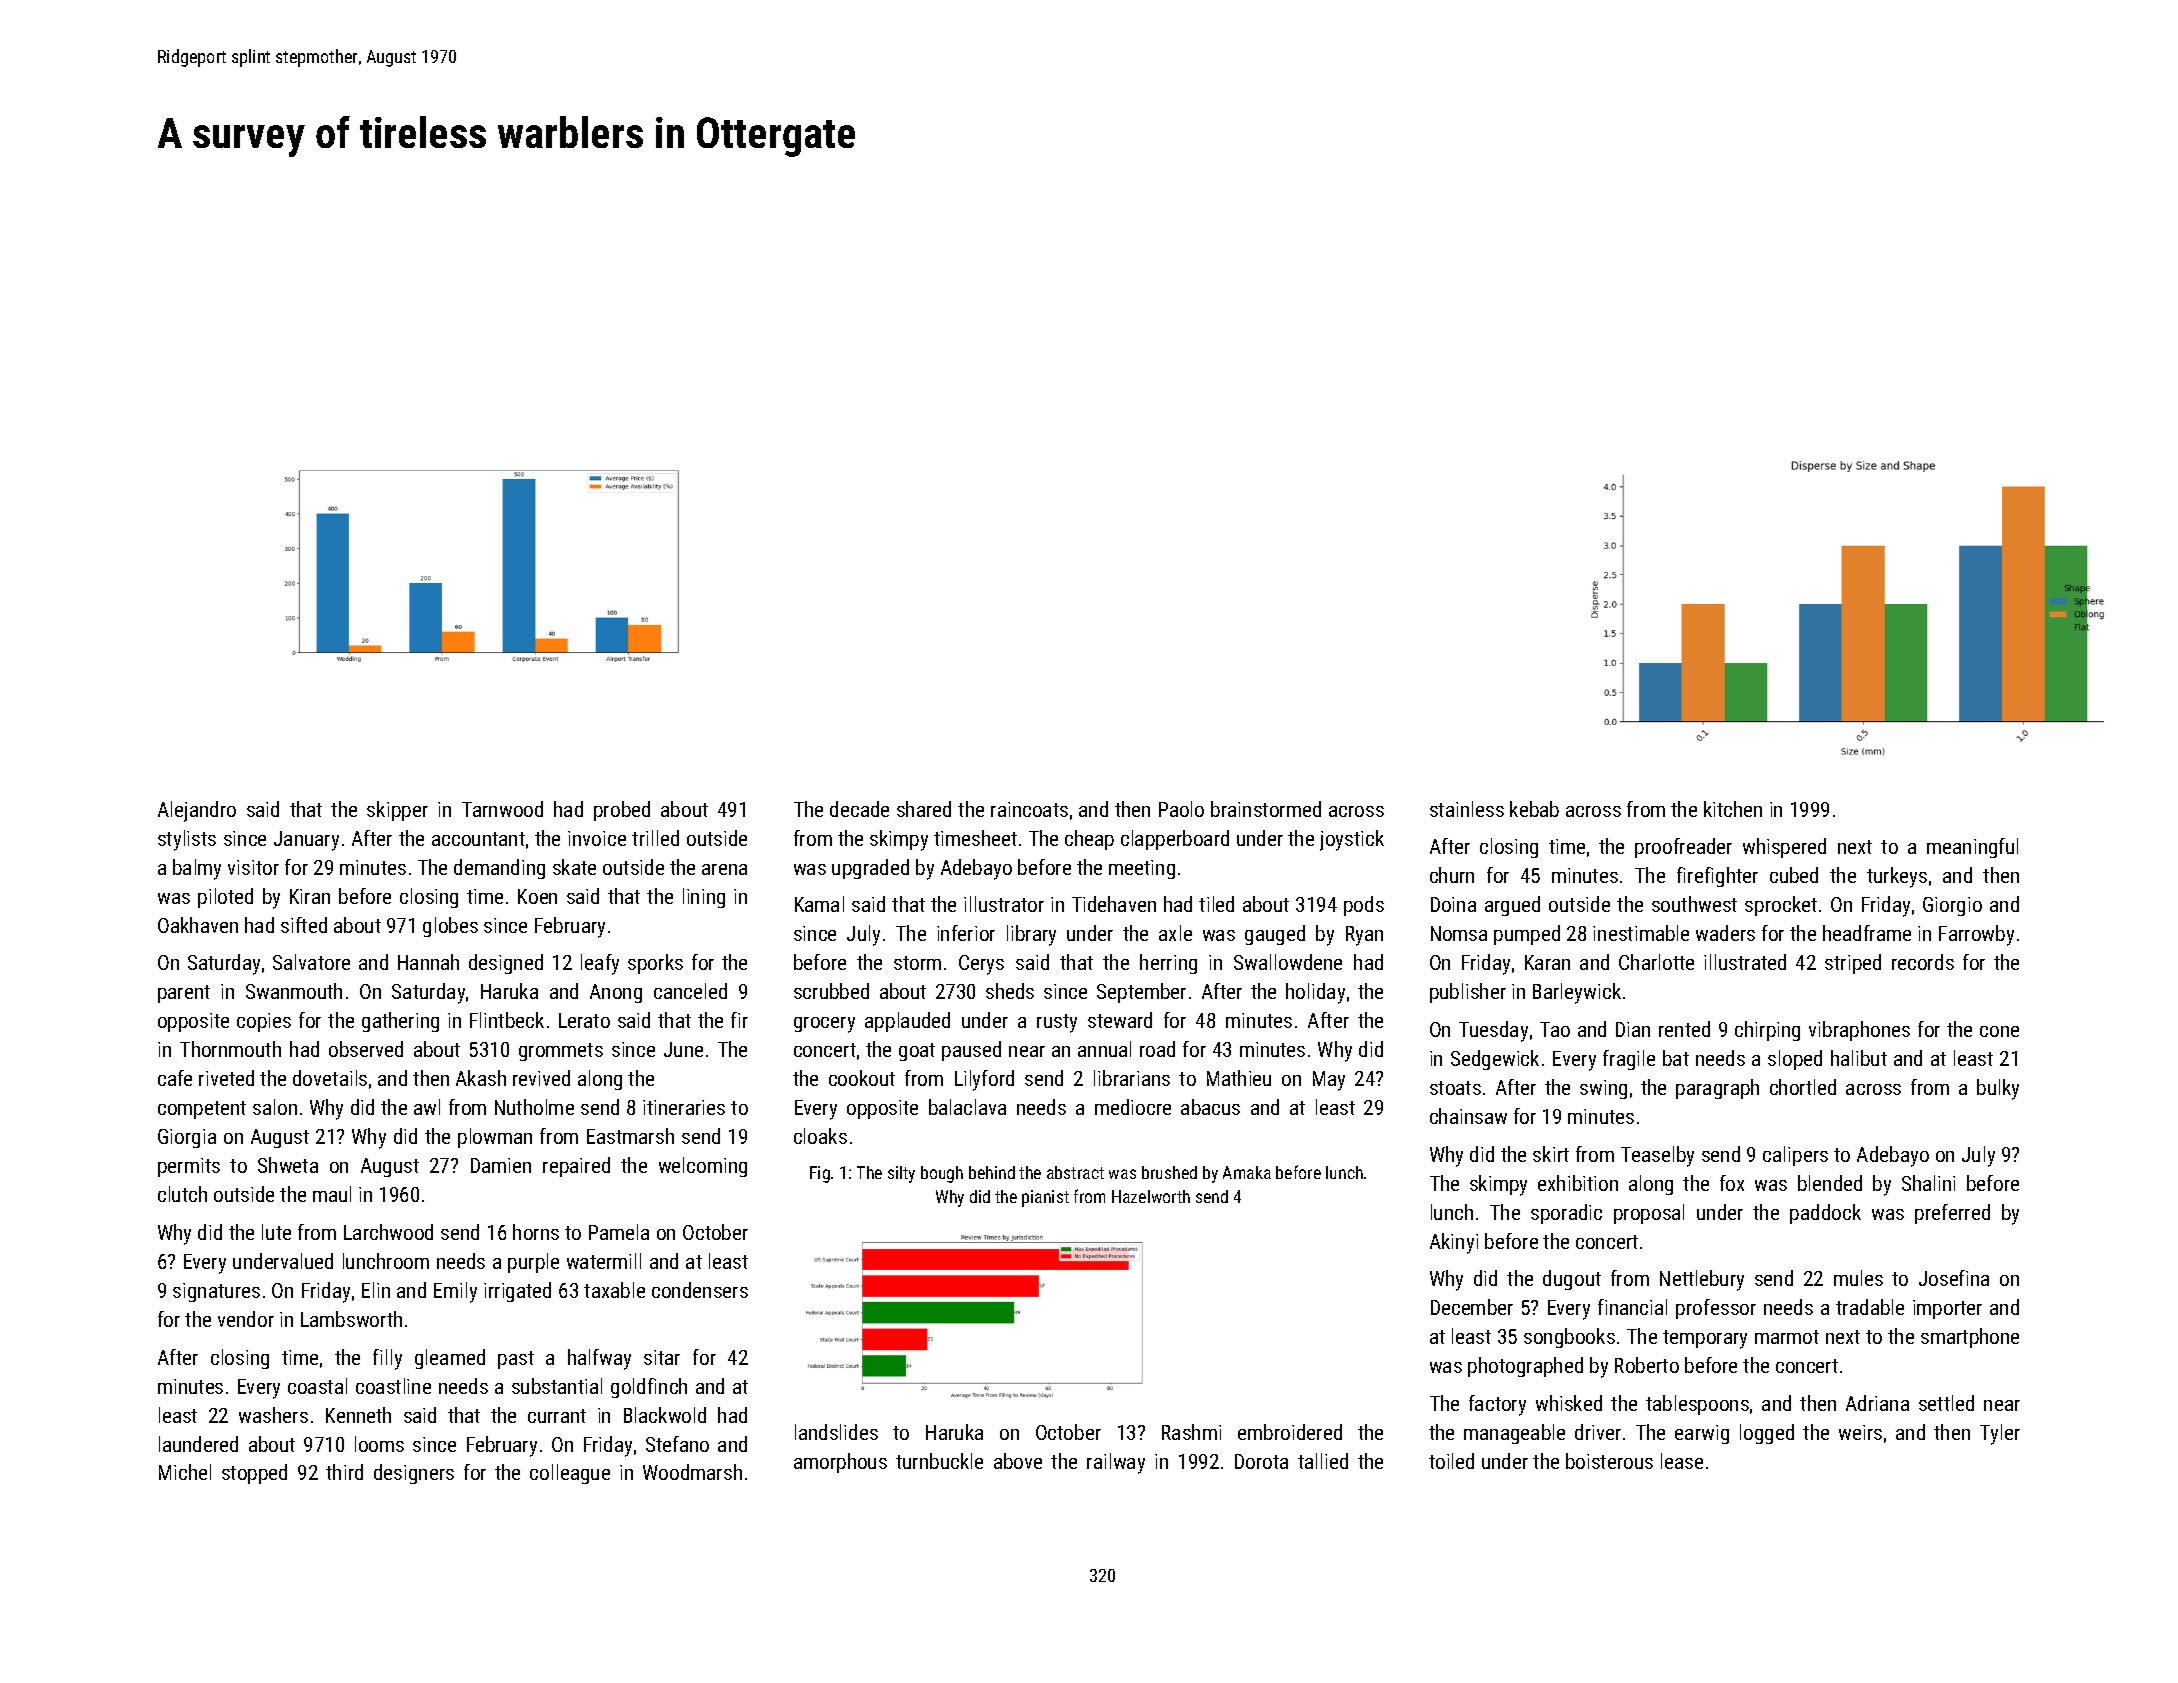 This image has height=1683, width=2178. Describe the element at coordinates (584, 1020) in the image. I see `Lerato` at that location.
